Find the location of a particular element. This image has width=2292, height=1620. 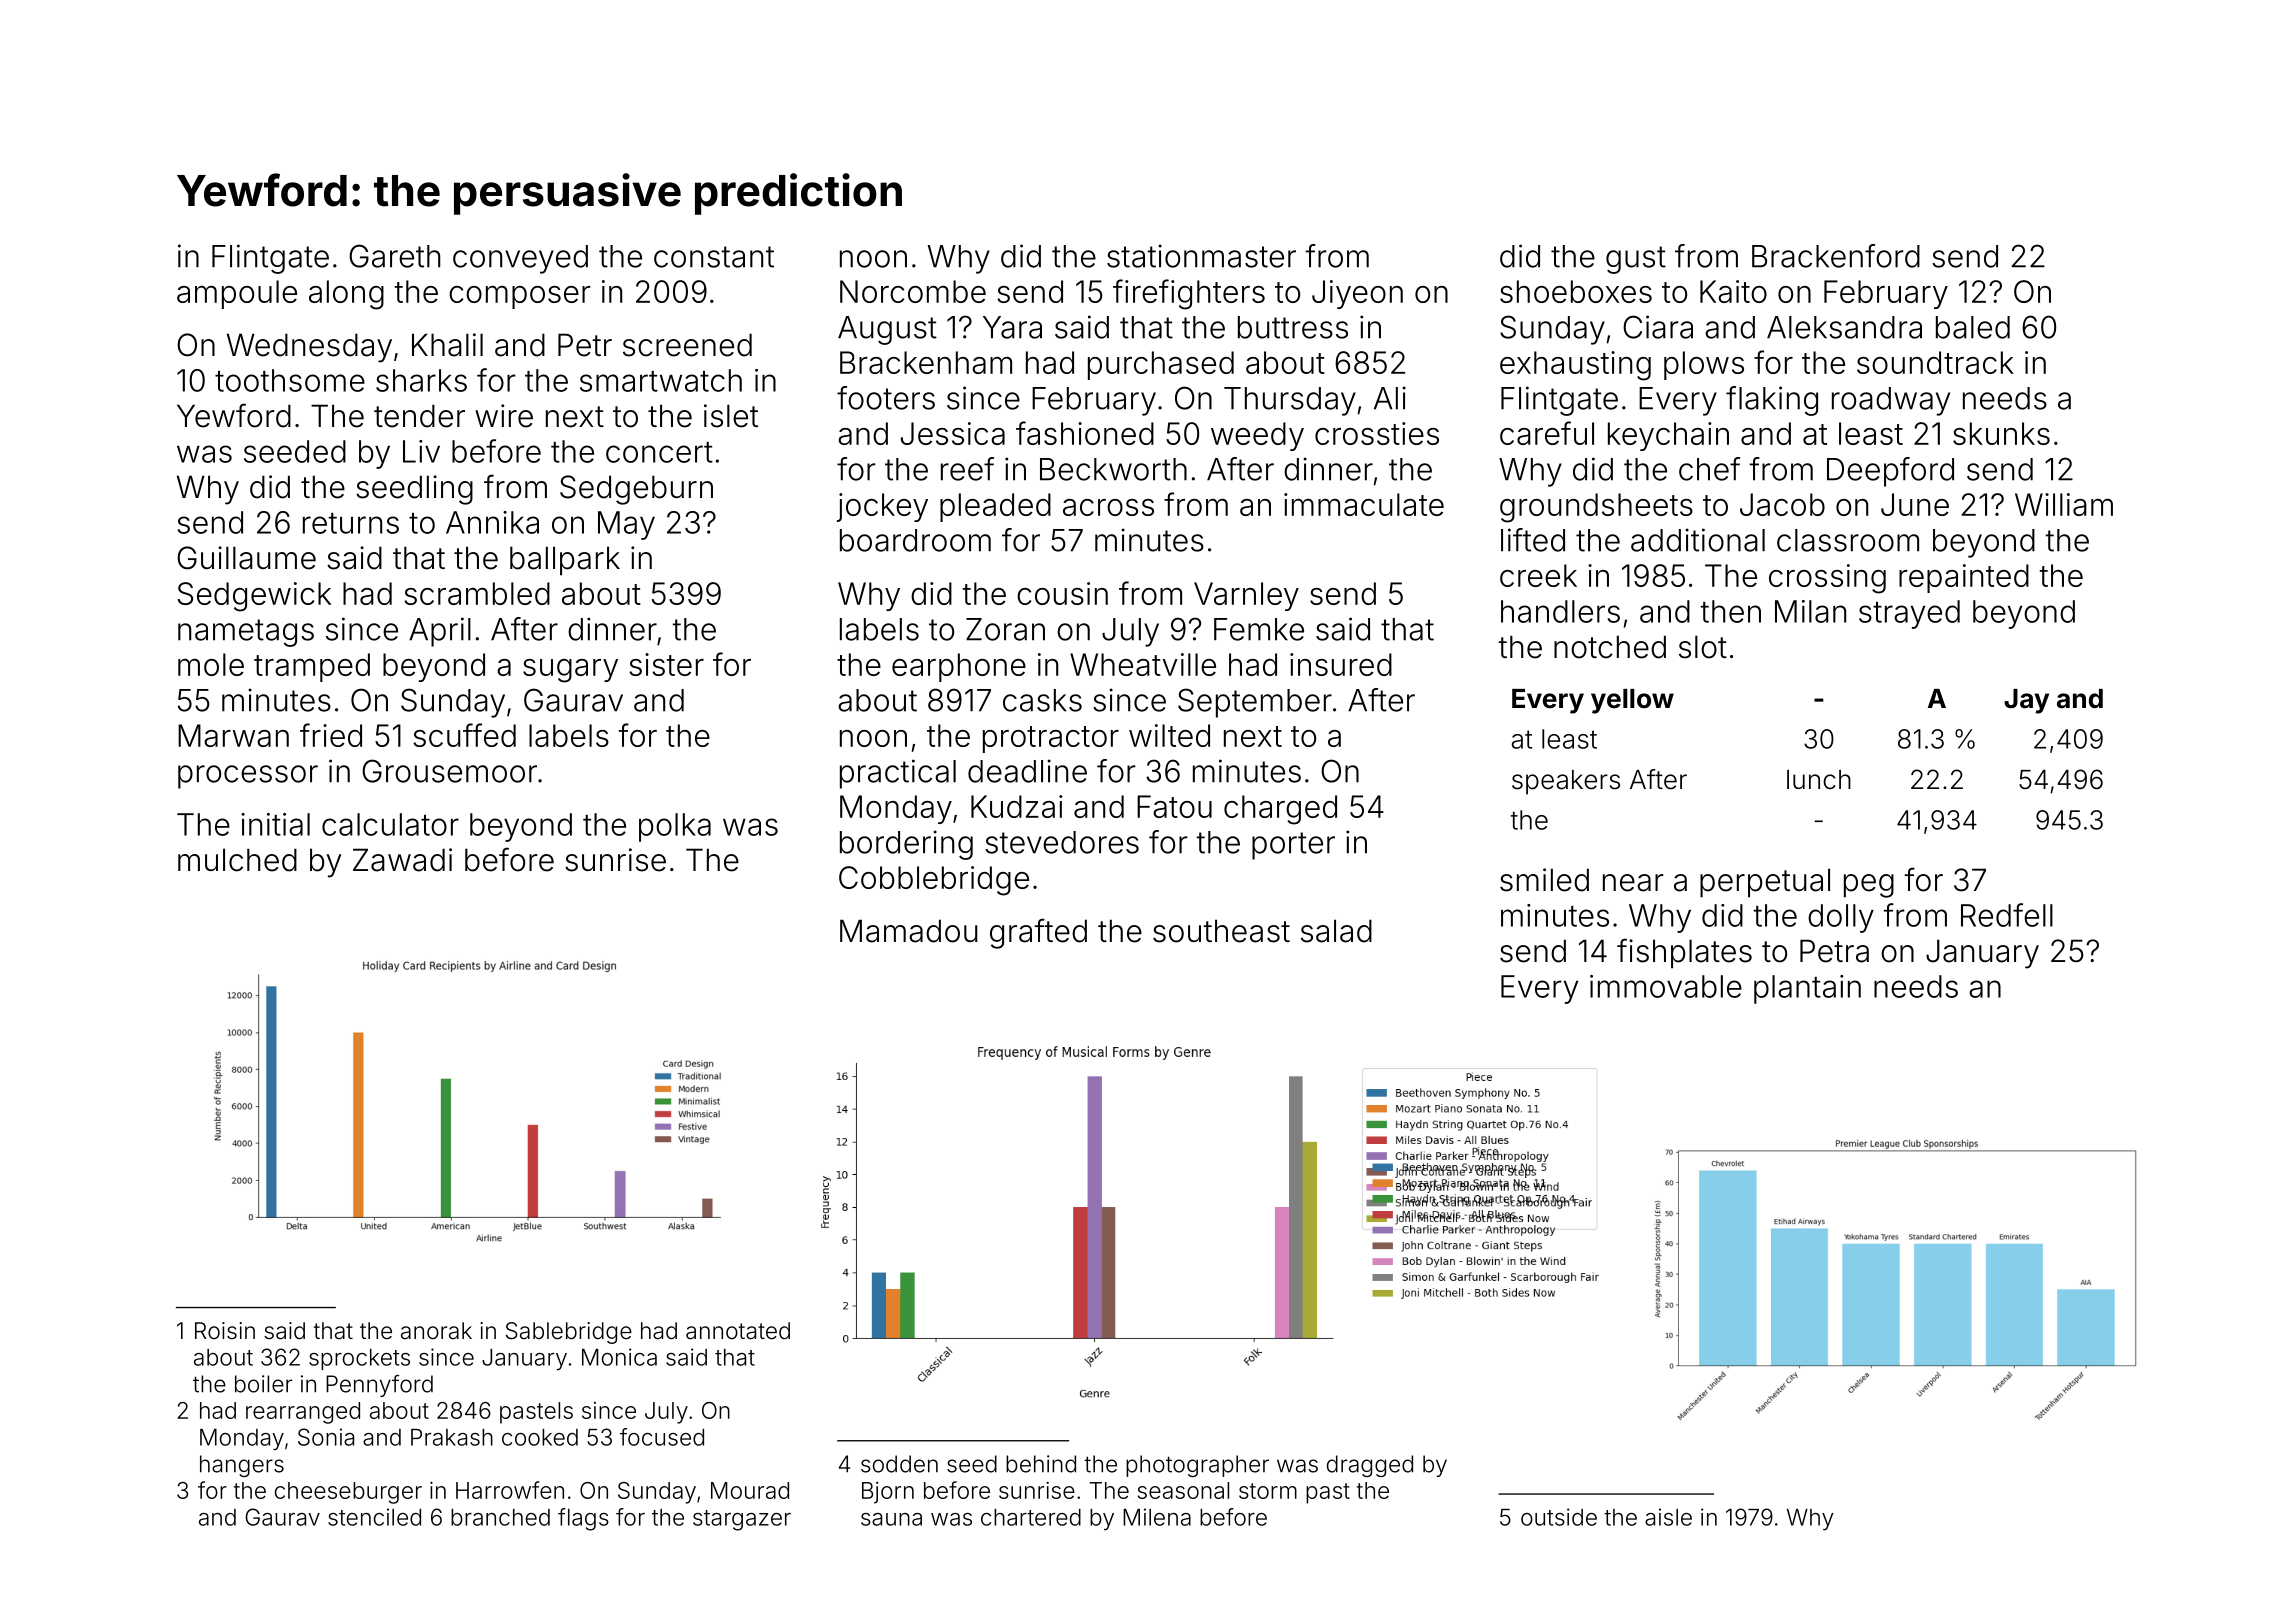

photographer is located at coordinates (1197, 1466).
